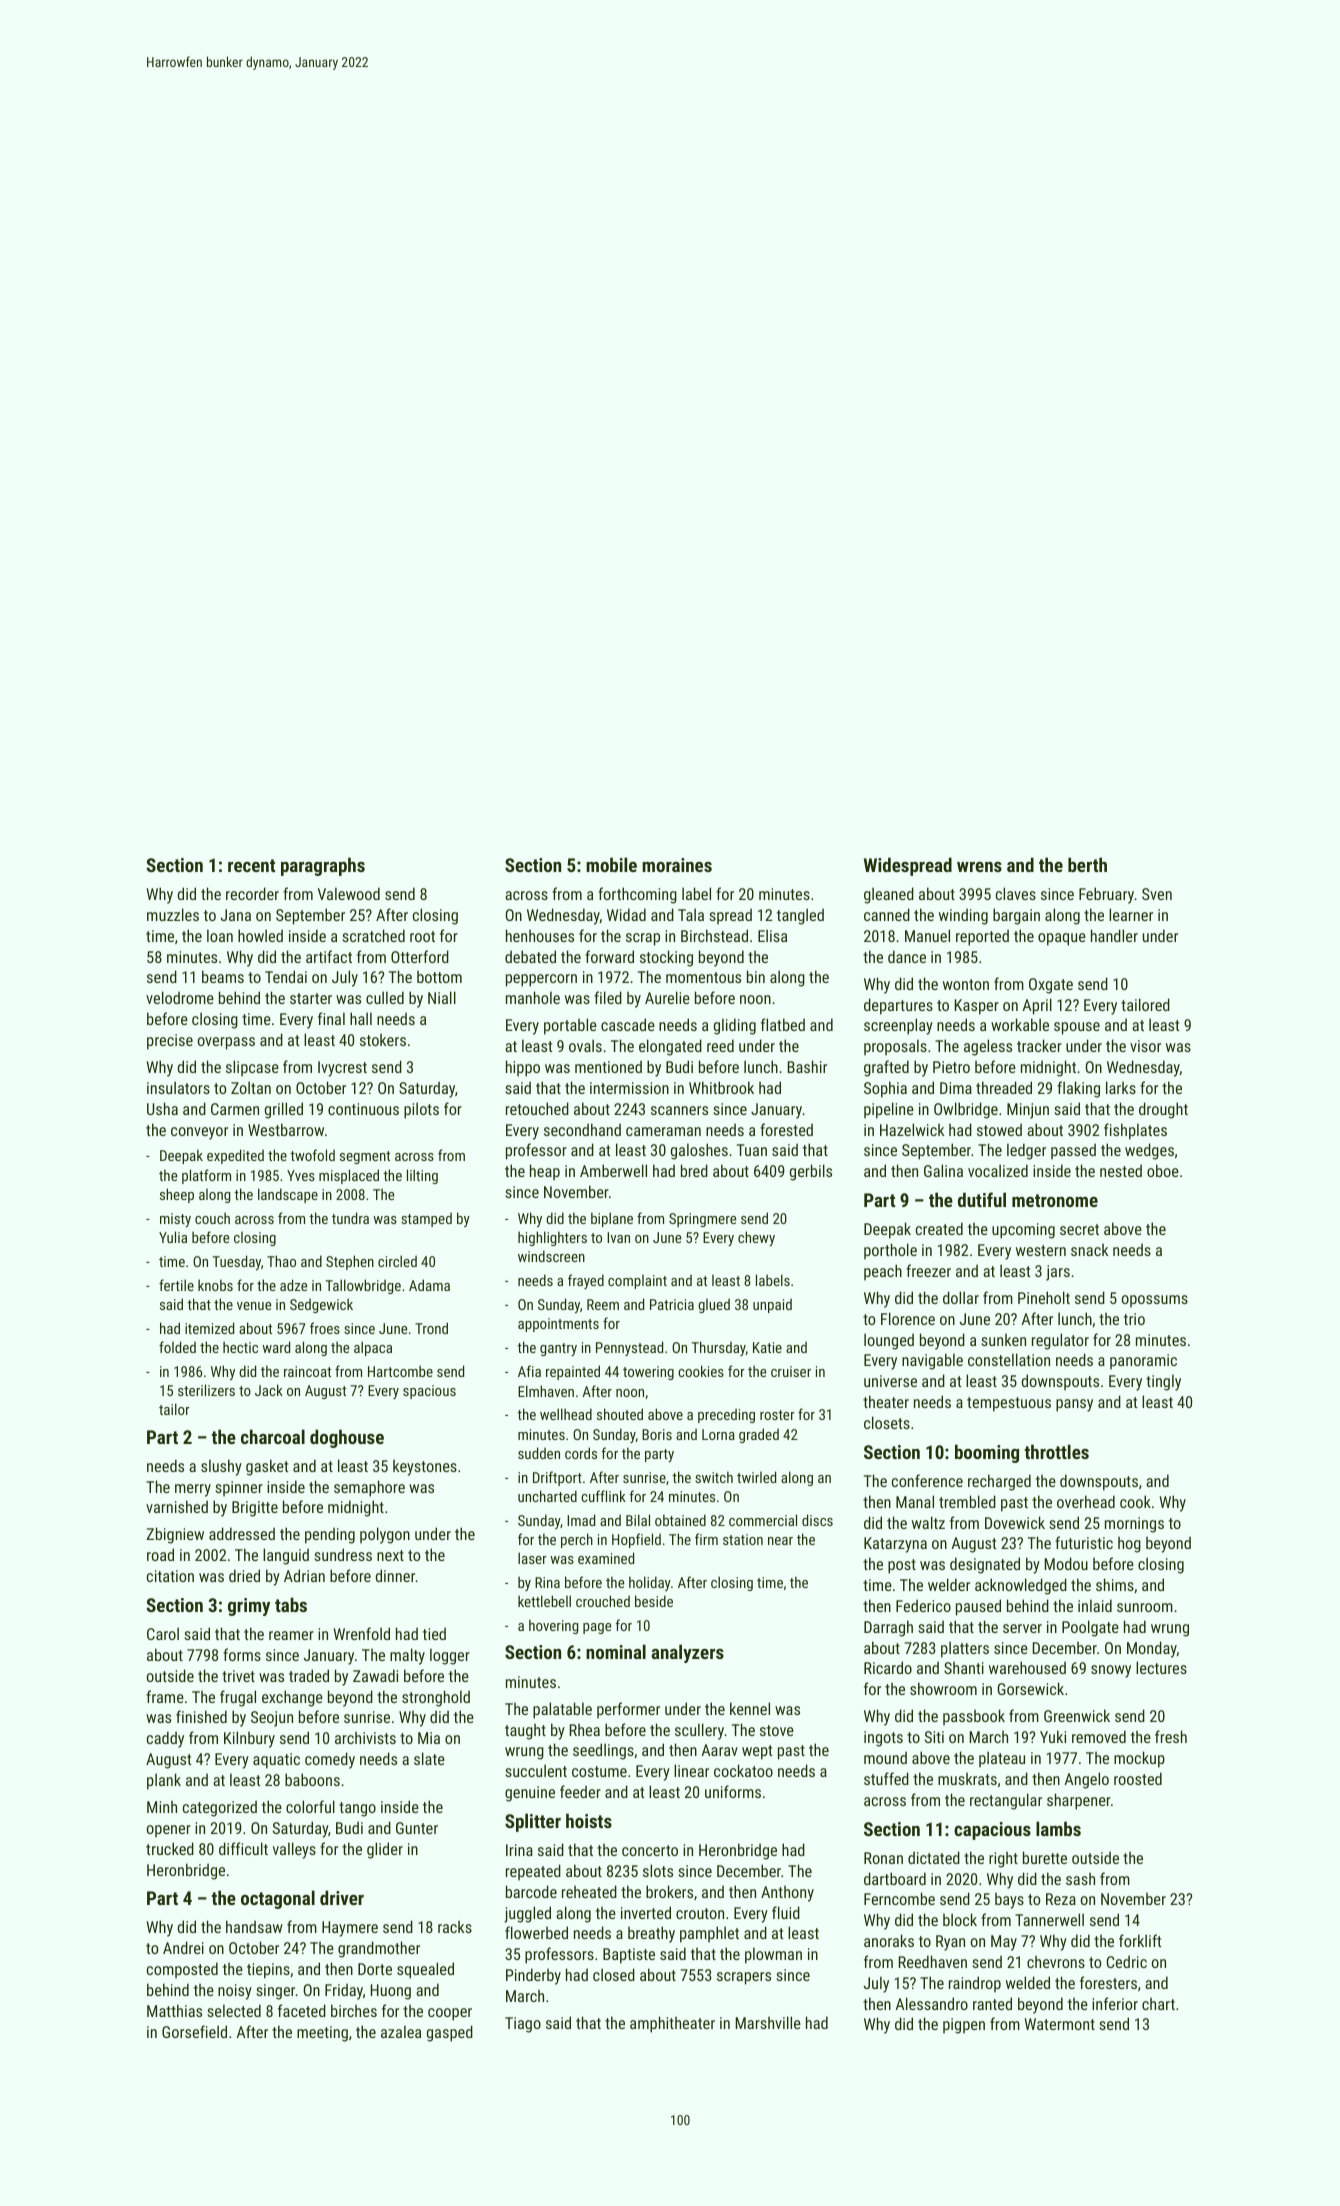 Image resolution: width=1340 pixels, height=2206 pixels. What do you see at coordinates (1155, 1301) in the image?
I see `opossums` at bounding box center [1155, 1301].
